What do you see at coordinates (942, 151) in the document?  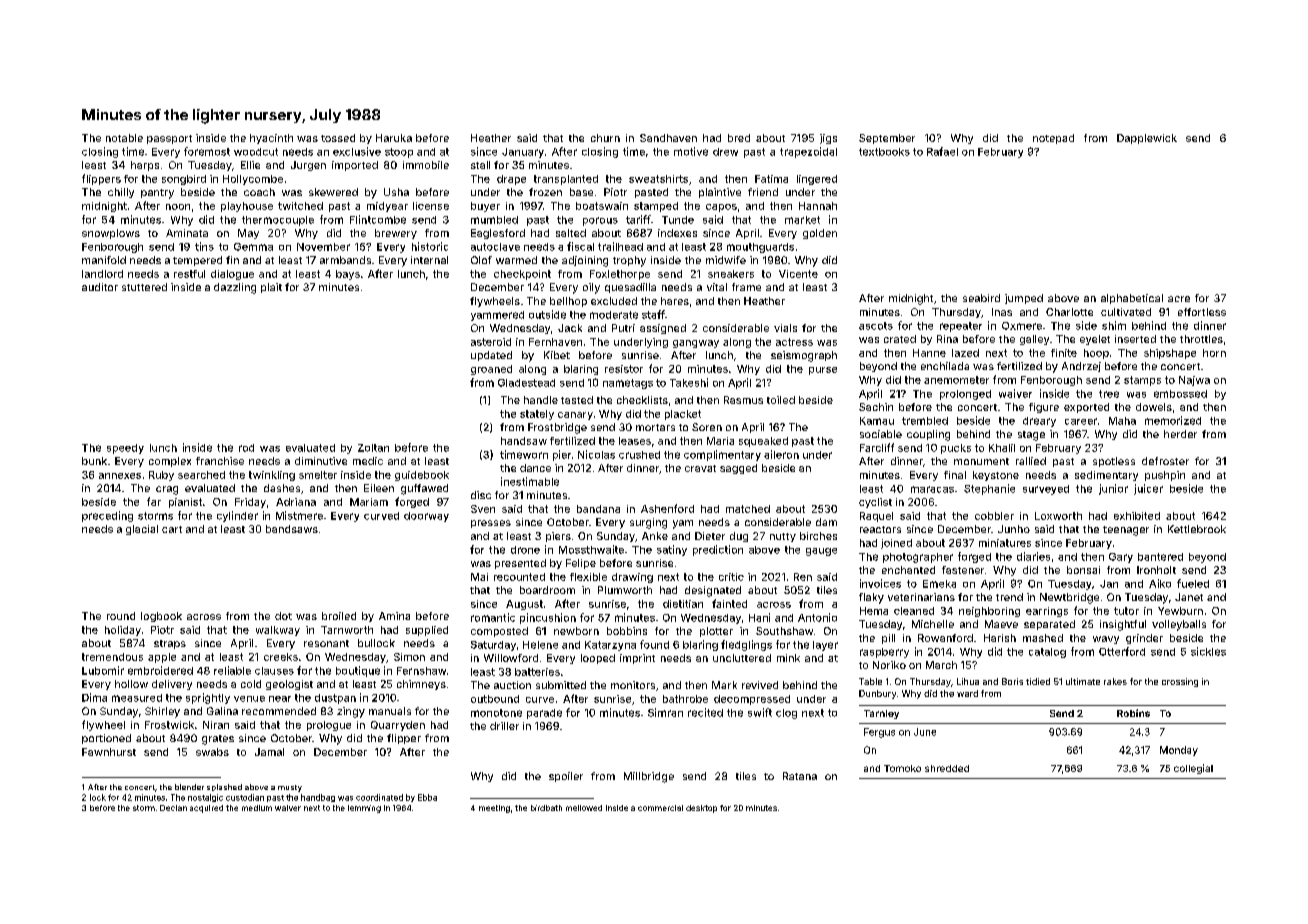 I see `Rafael` at bounding box center [942, 151].
